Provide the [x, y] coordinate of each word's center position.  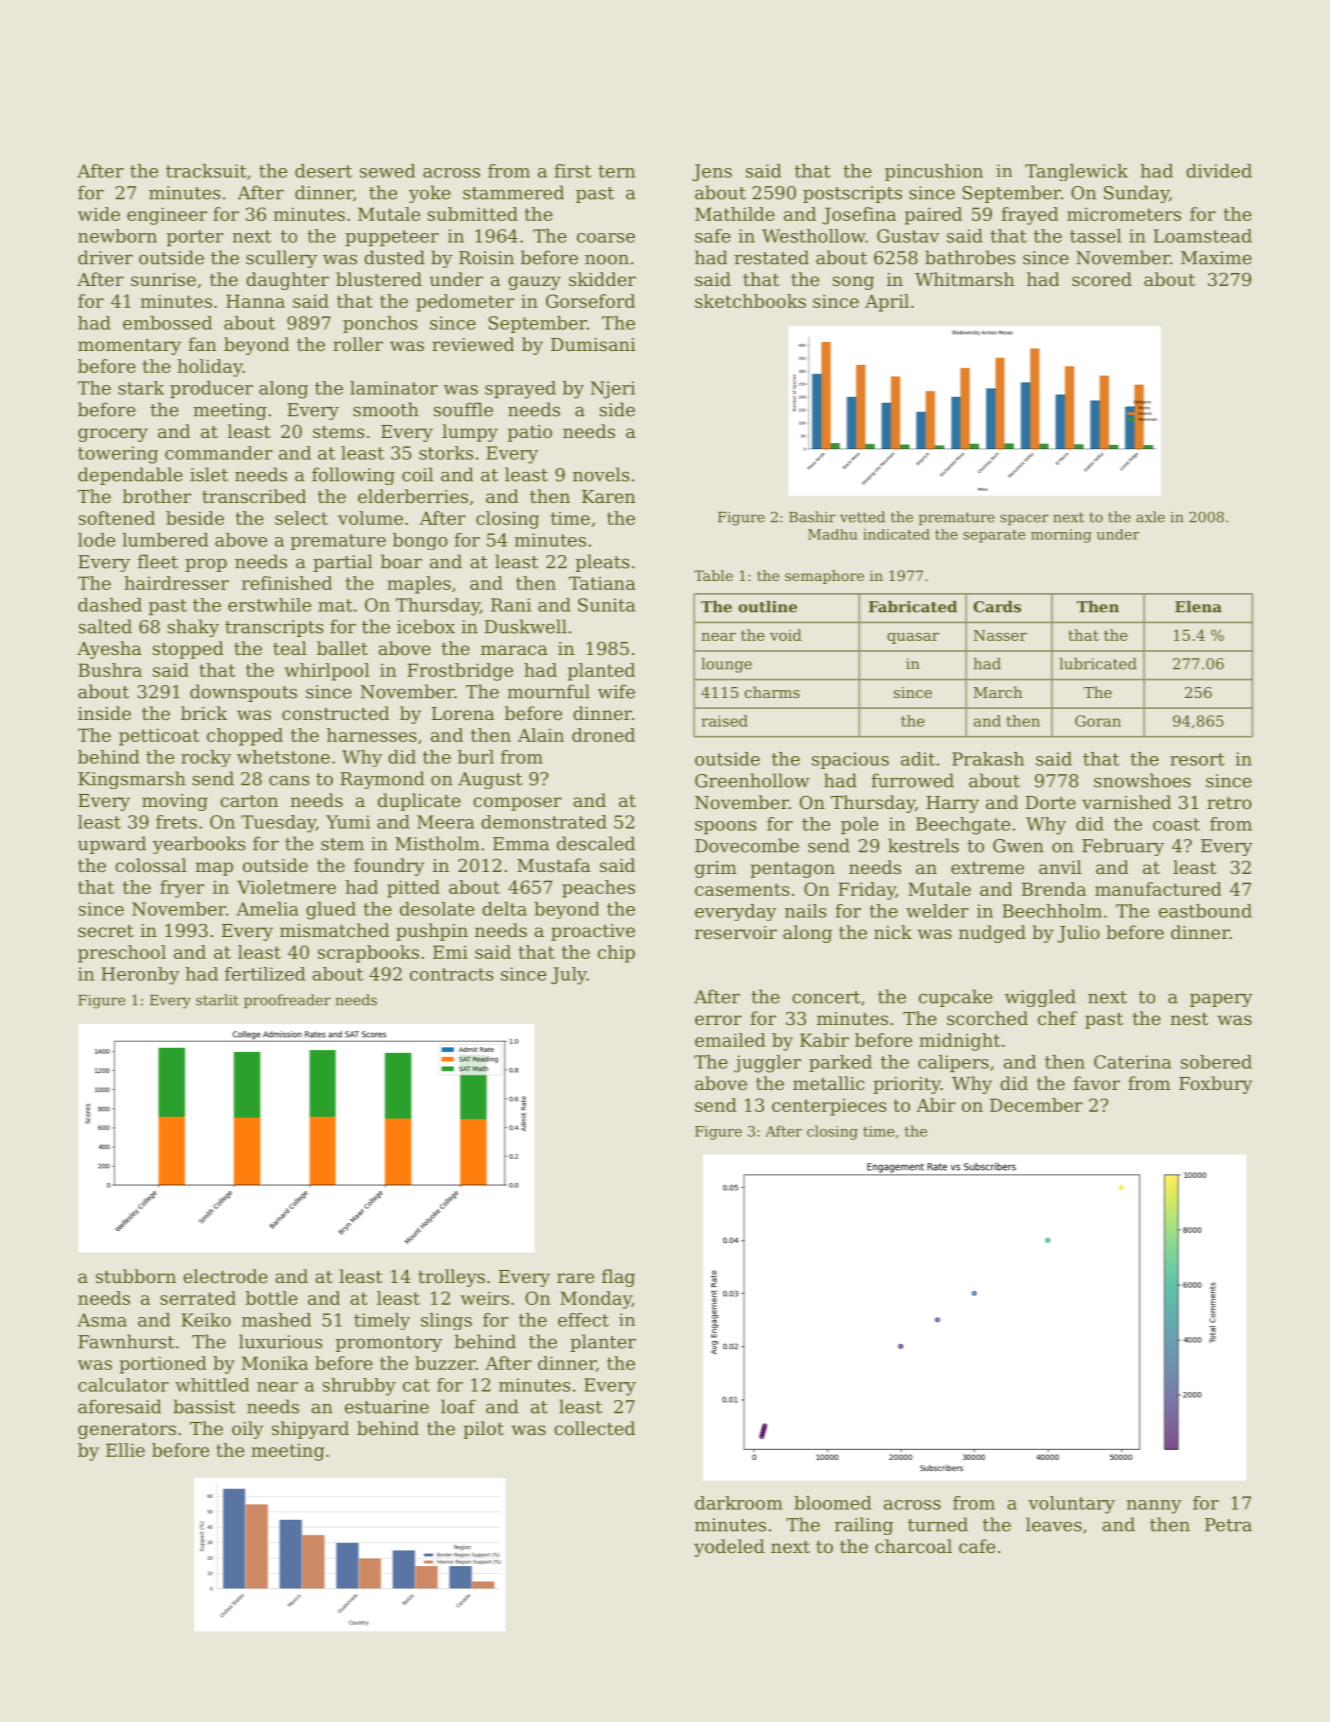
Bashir [812, 517]
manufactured [1158, 889]
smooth [386, 409]
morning [1061, 536]
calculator [123, 1385]
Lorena [463, 713]
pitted [413, 889]
